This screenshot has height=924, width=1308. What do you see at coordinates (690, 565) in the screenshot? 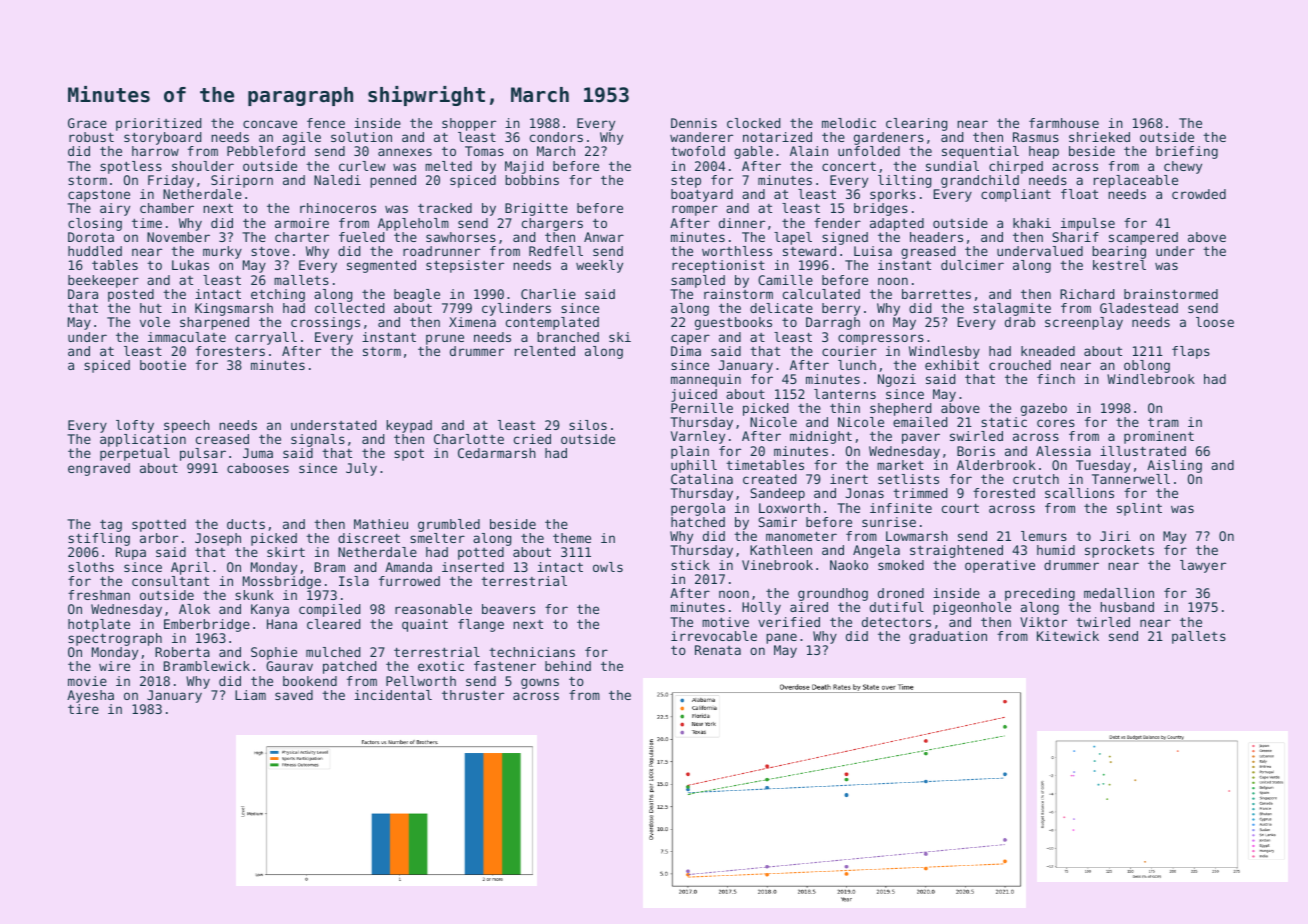
I see `stick` at bounding box center [690, 565].
